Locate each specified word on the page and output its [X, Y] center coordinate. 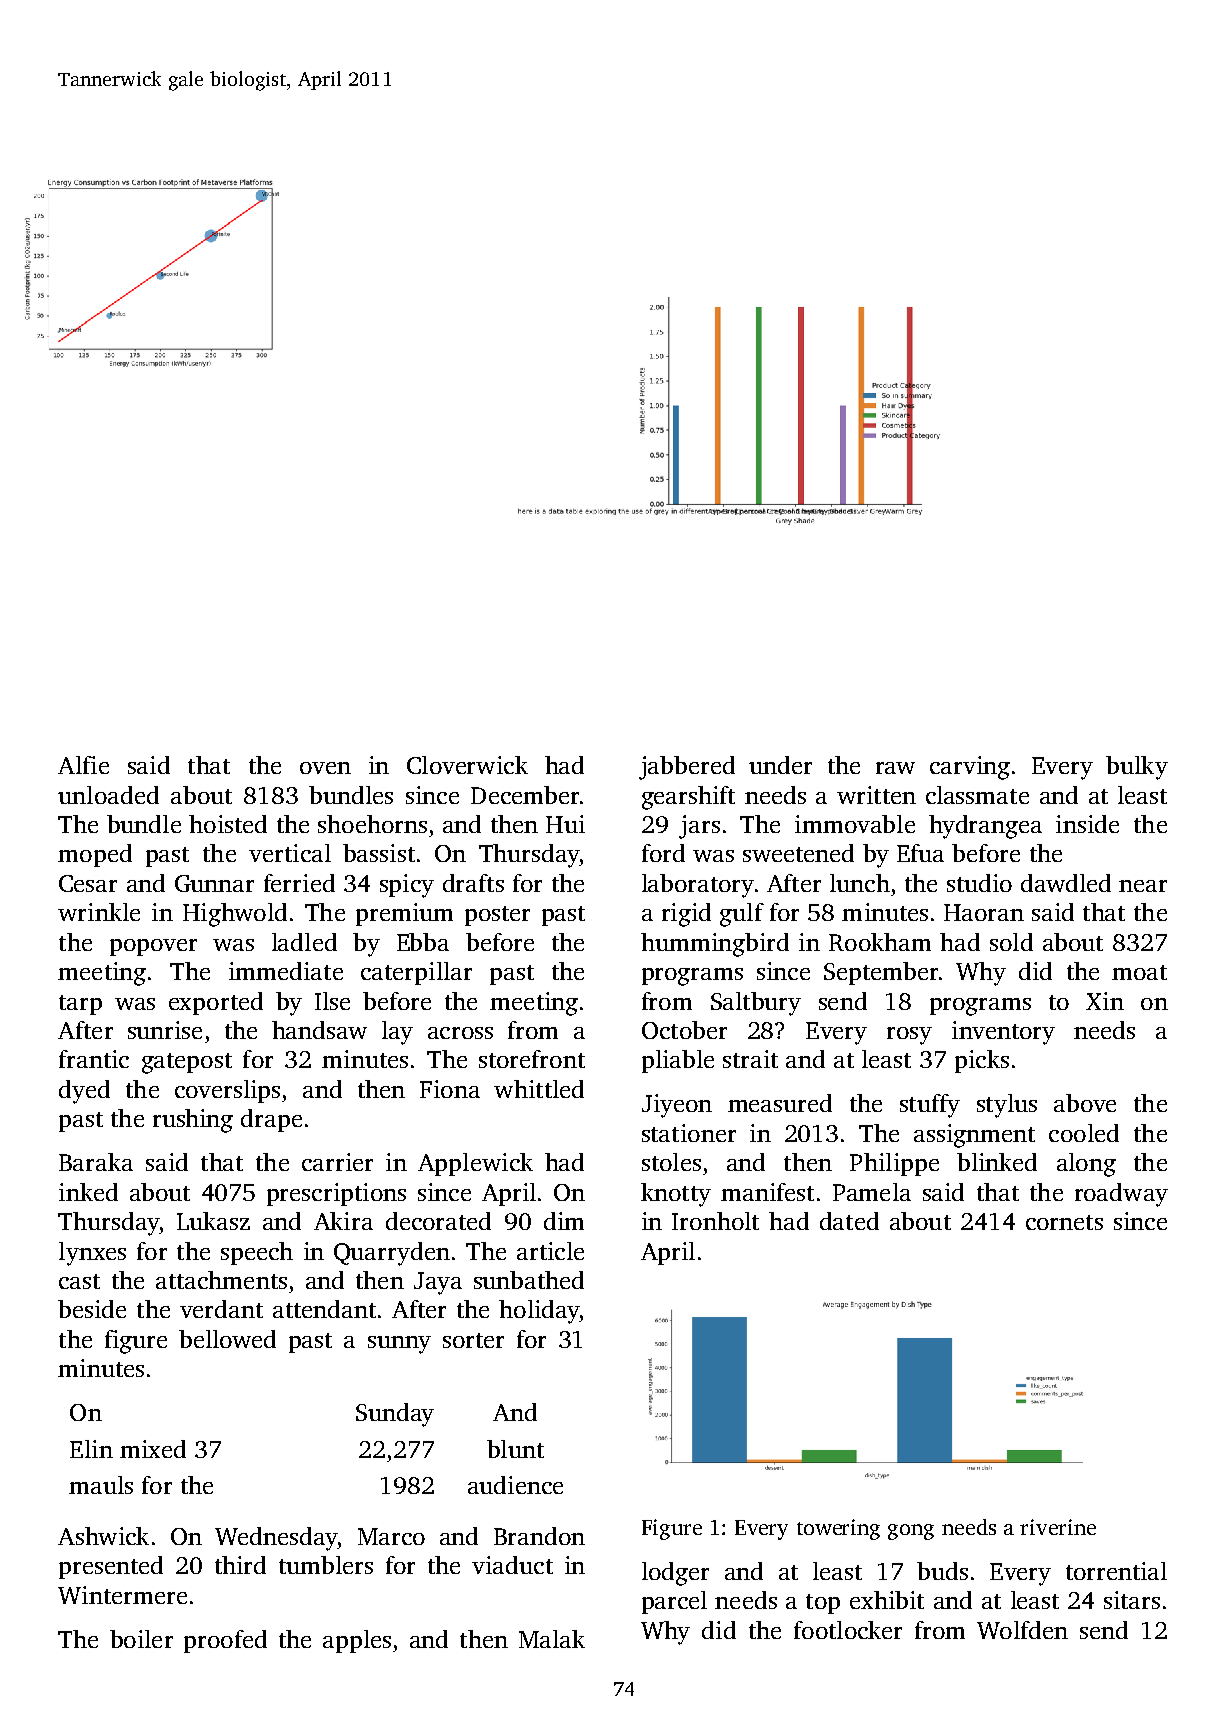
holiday [539, 1312]
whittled [539, 1089]
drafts [473, 883]
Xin [1105, 1001]
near [1143, 886]
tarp [80, 1005]
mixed [153, 1449]
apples [357, 1641]
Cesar [88, 883]
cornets [1064, 1222]
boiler [141, 1639]
